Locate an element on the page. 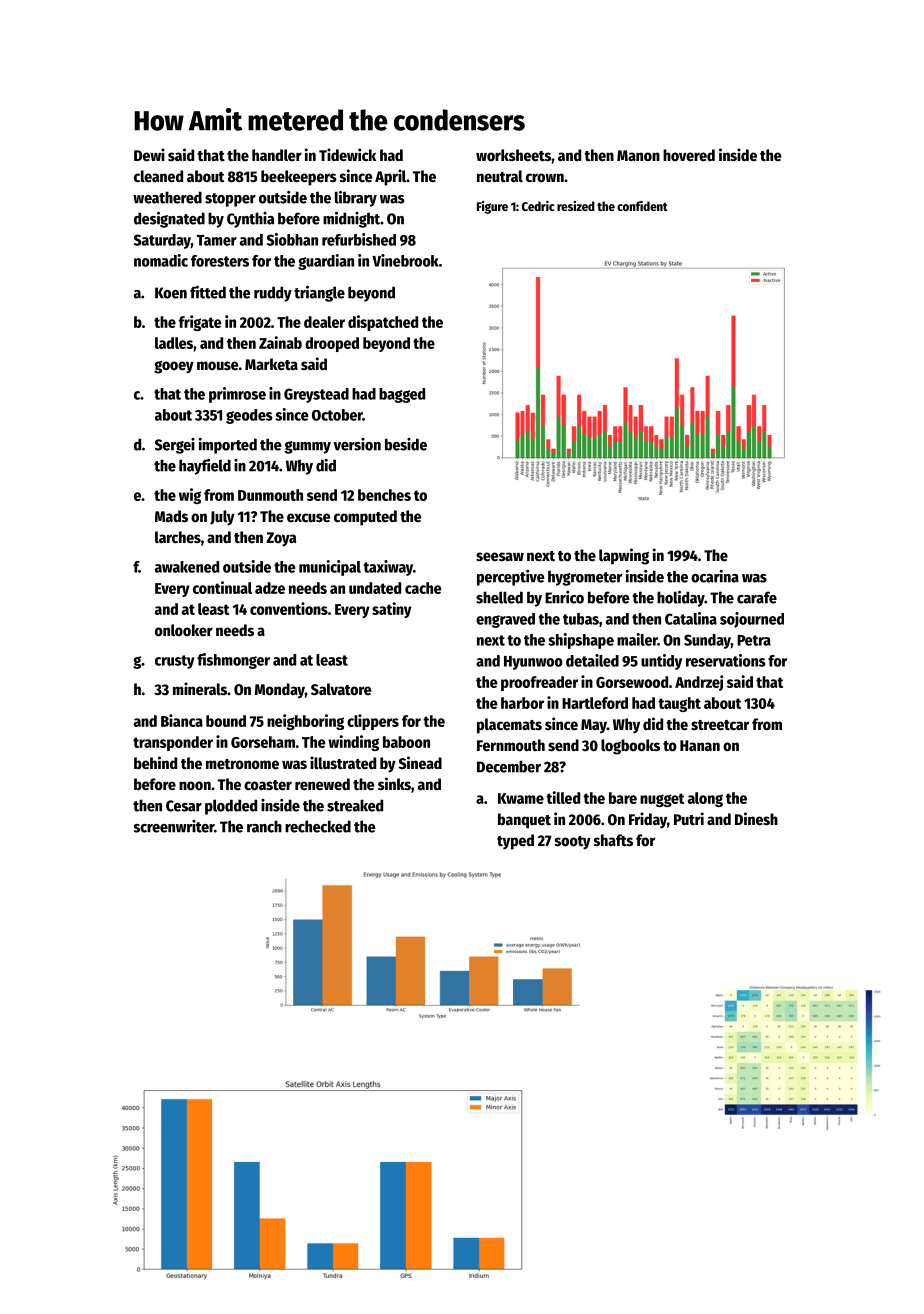  handler is located at coordinates (277, 155).
